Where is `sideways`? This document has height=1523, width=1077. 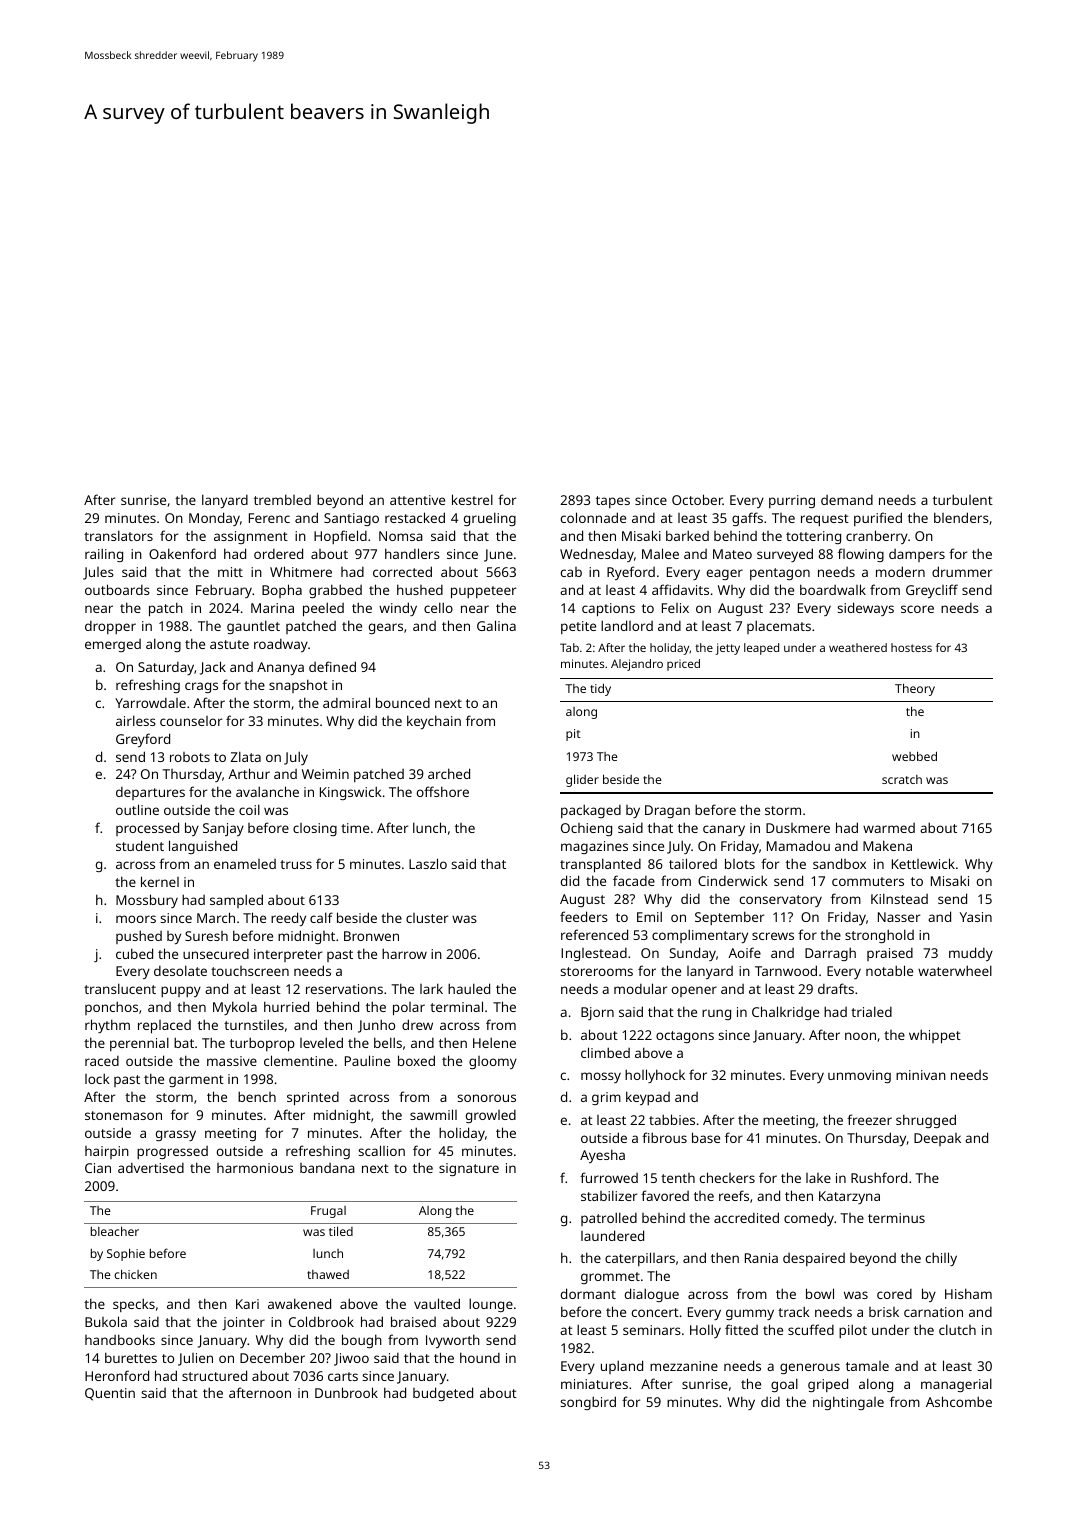 sideways is located at coordinates (865, 609).
